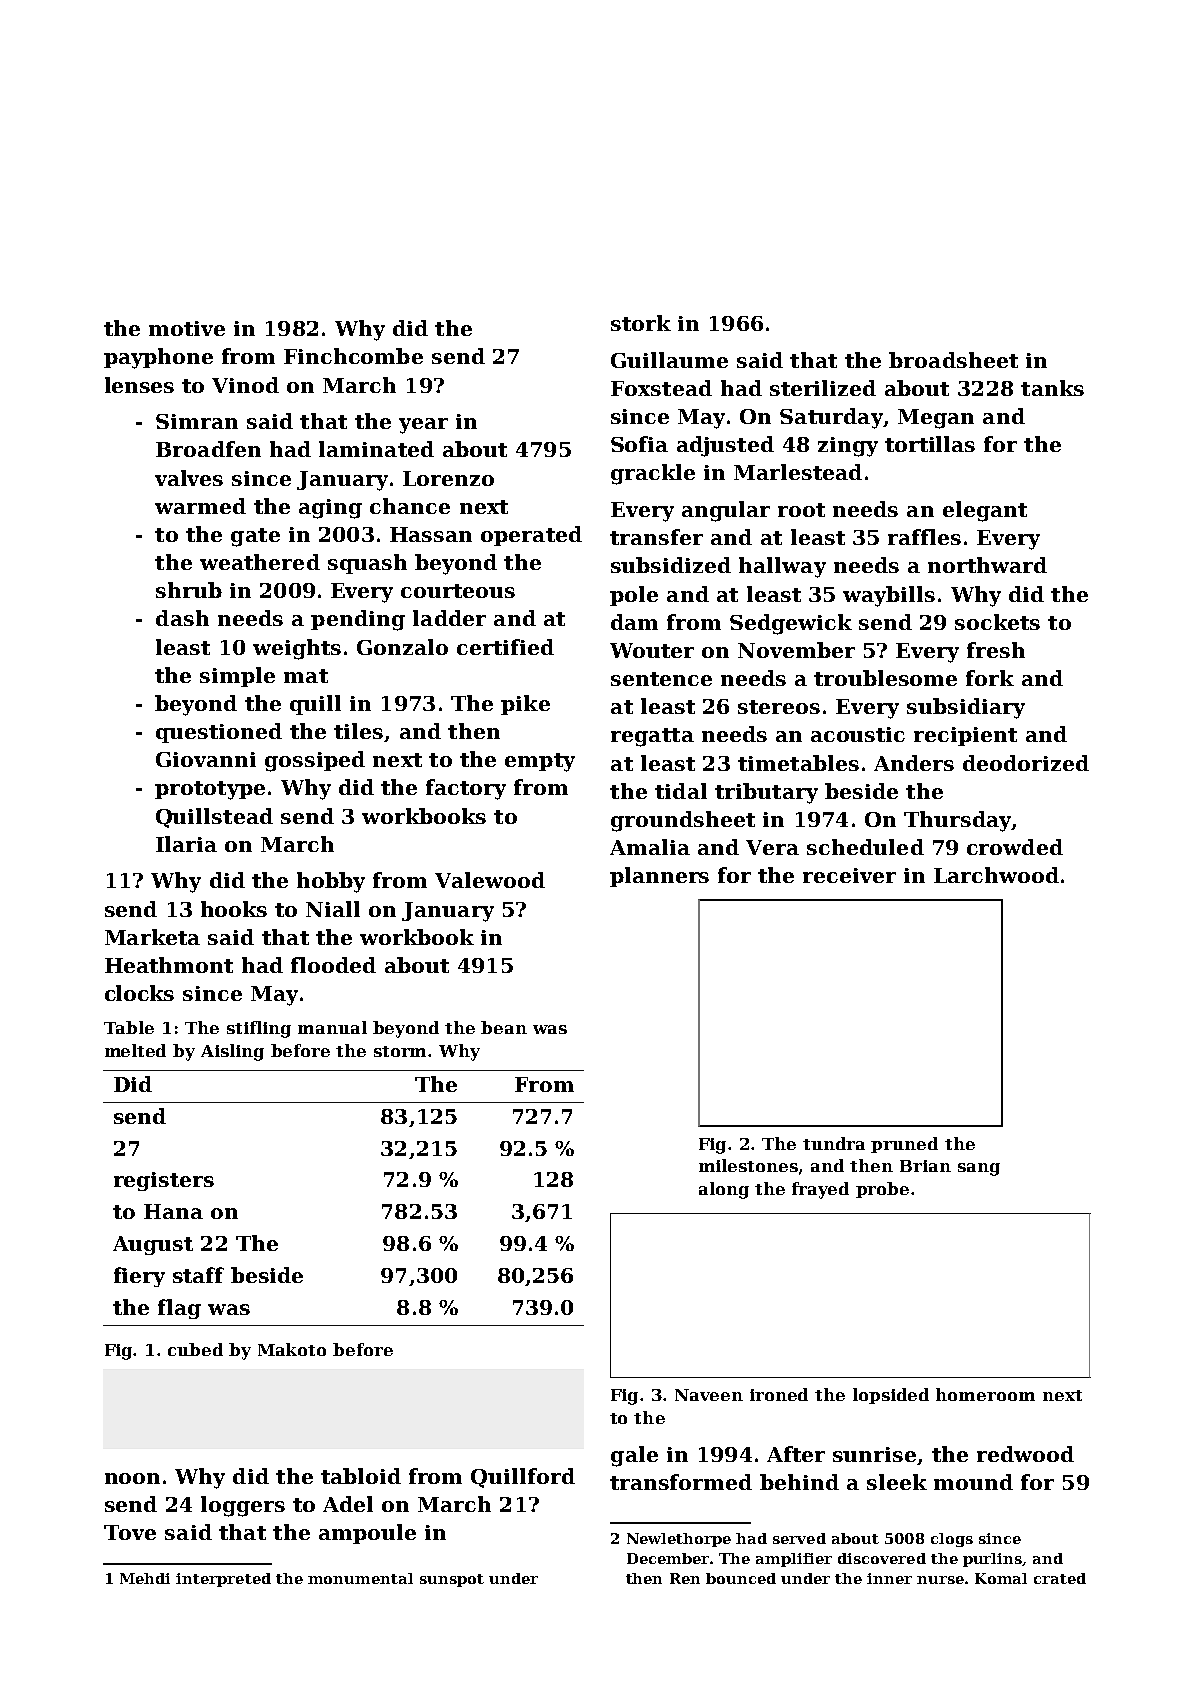 The image size is (1194, 1689). Describe the element at coordinates (331, 882) in the screenshot. I see `hobby` at that location.
